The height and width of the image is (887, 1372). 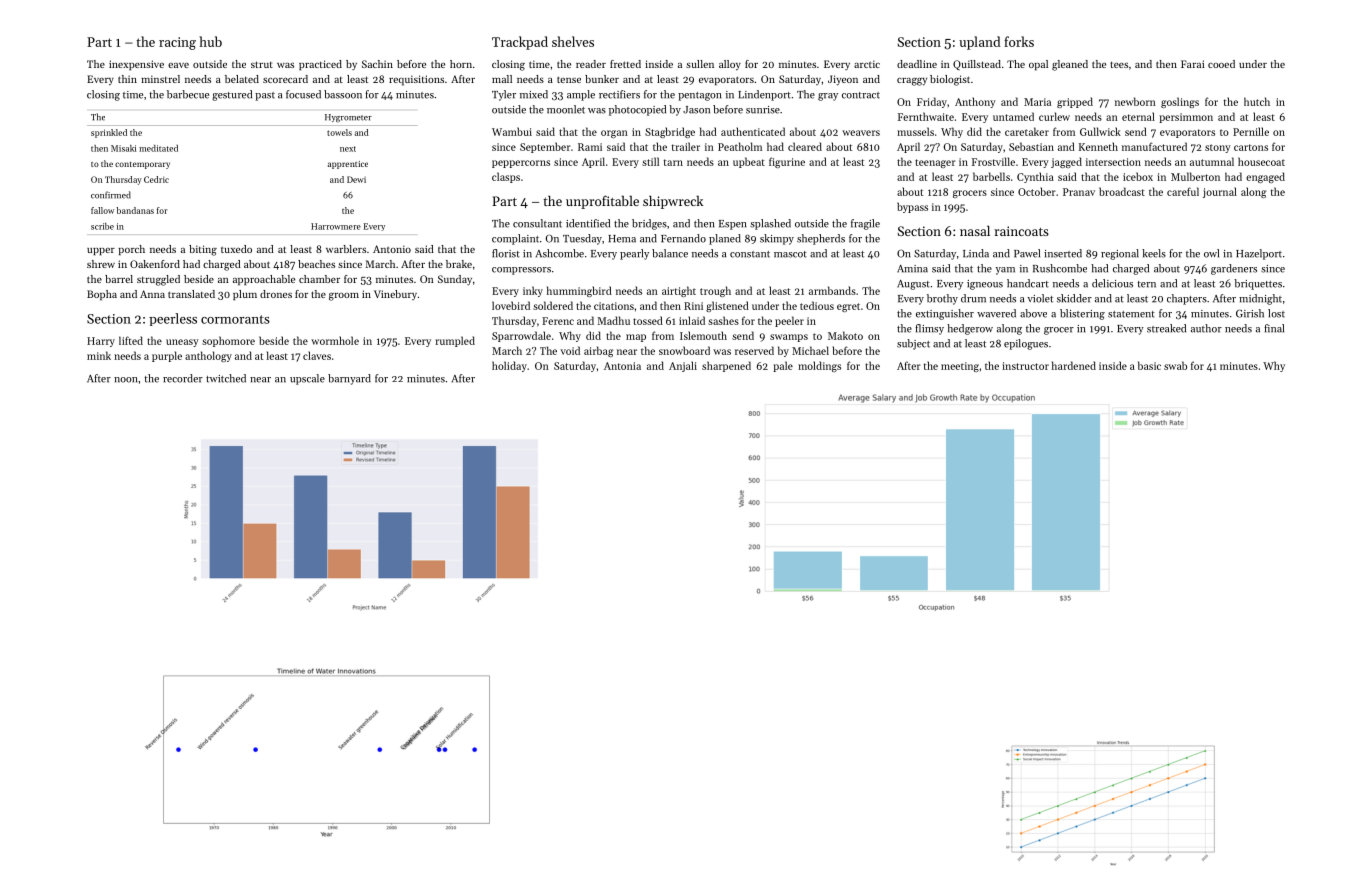 I want to click on barnyard, so click(x=349, y=379).
